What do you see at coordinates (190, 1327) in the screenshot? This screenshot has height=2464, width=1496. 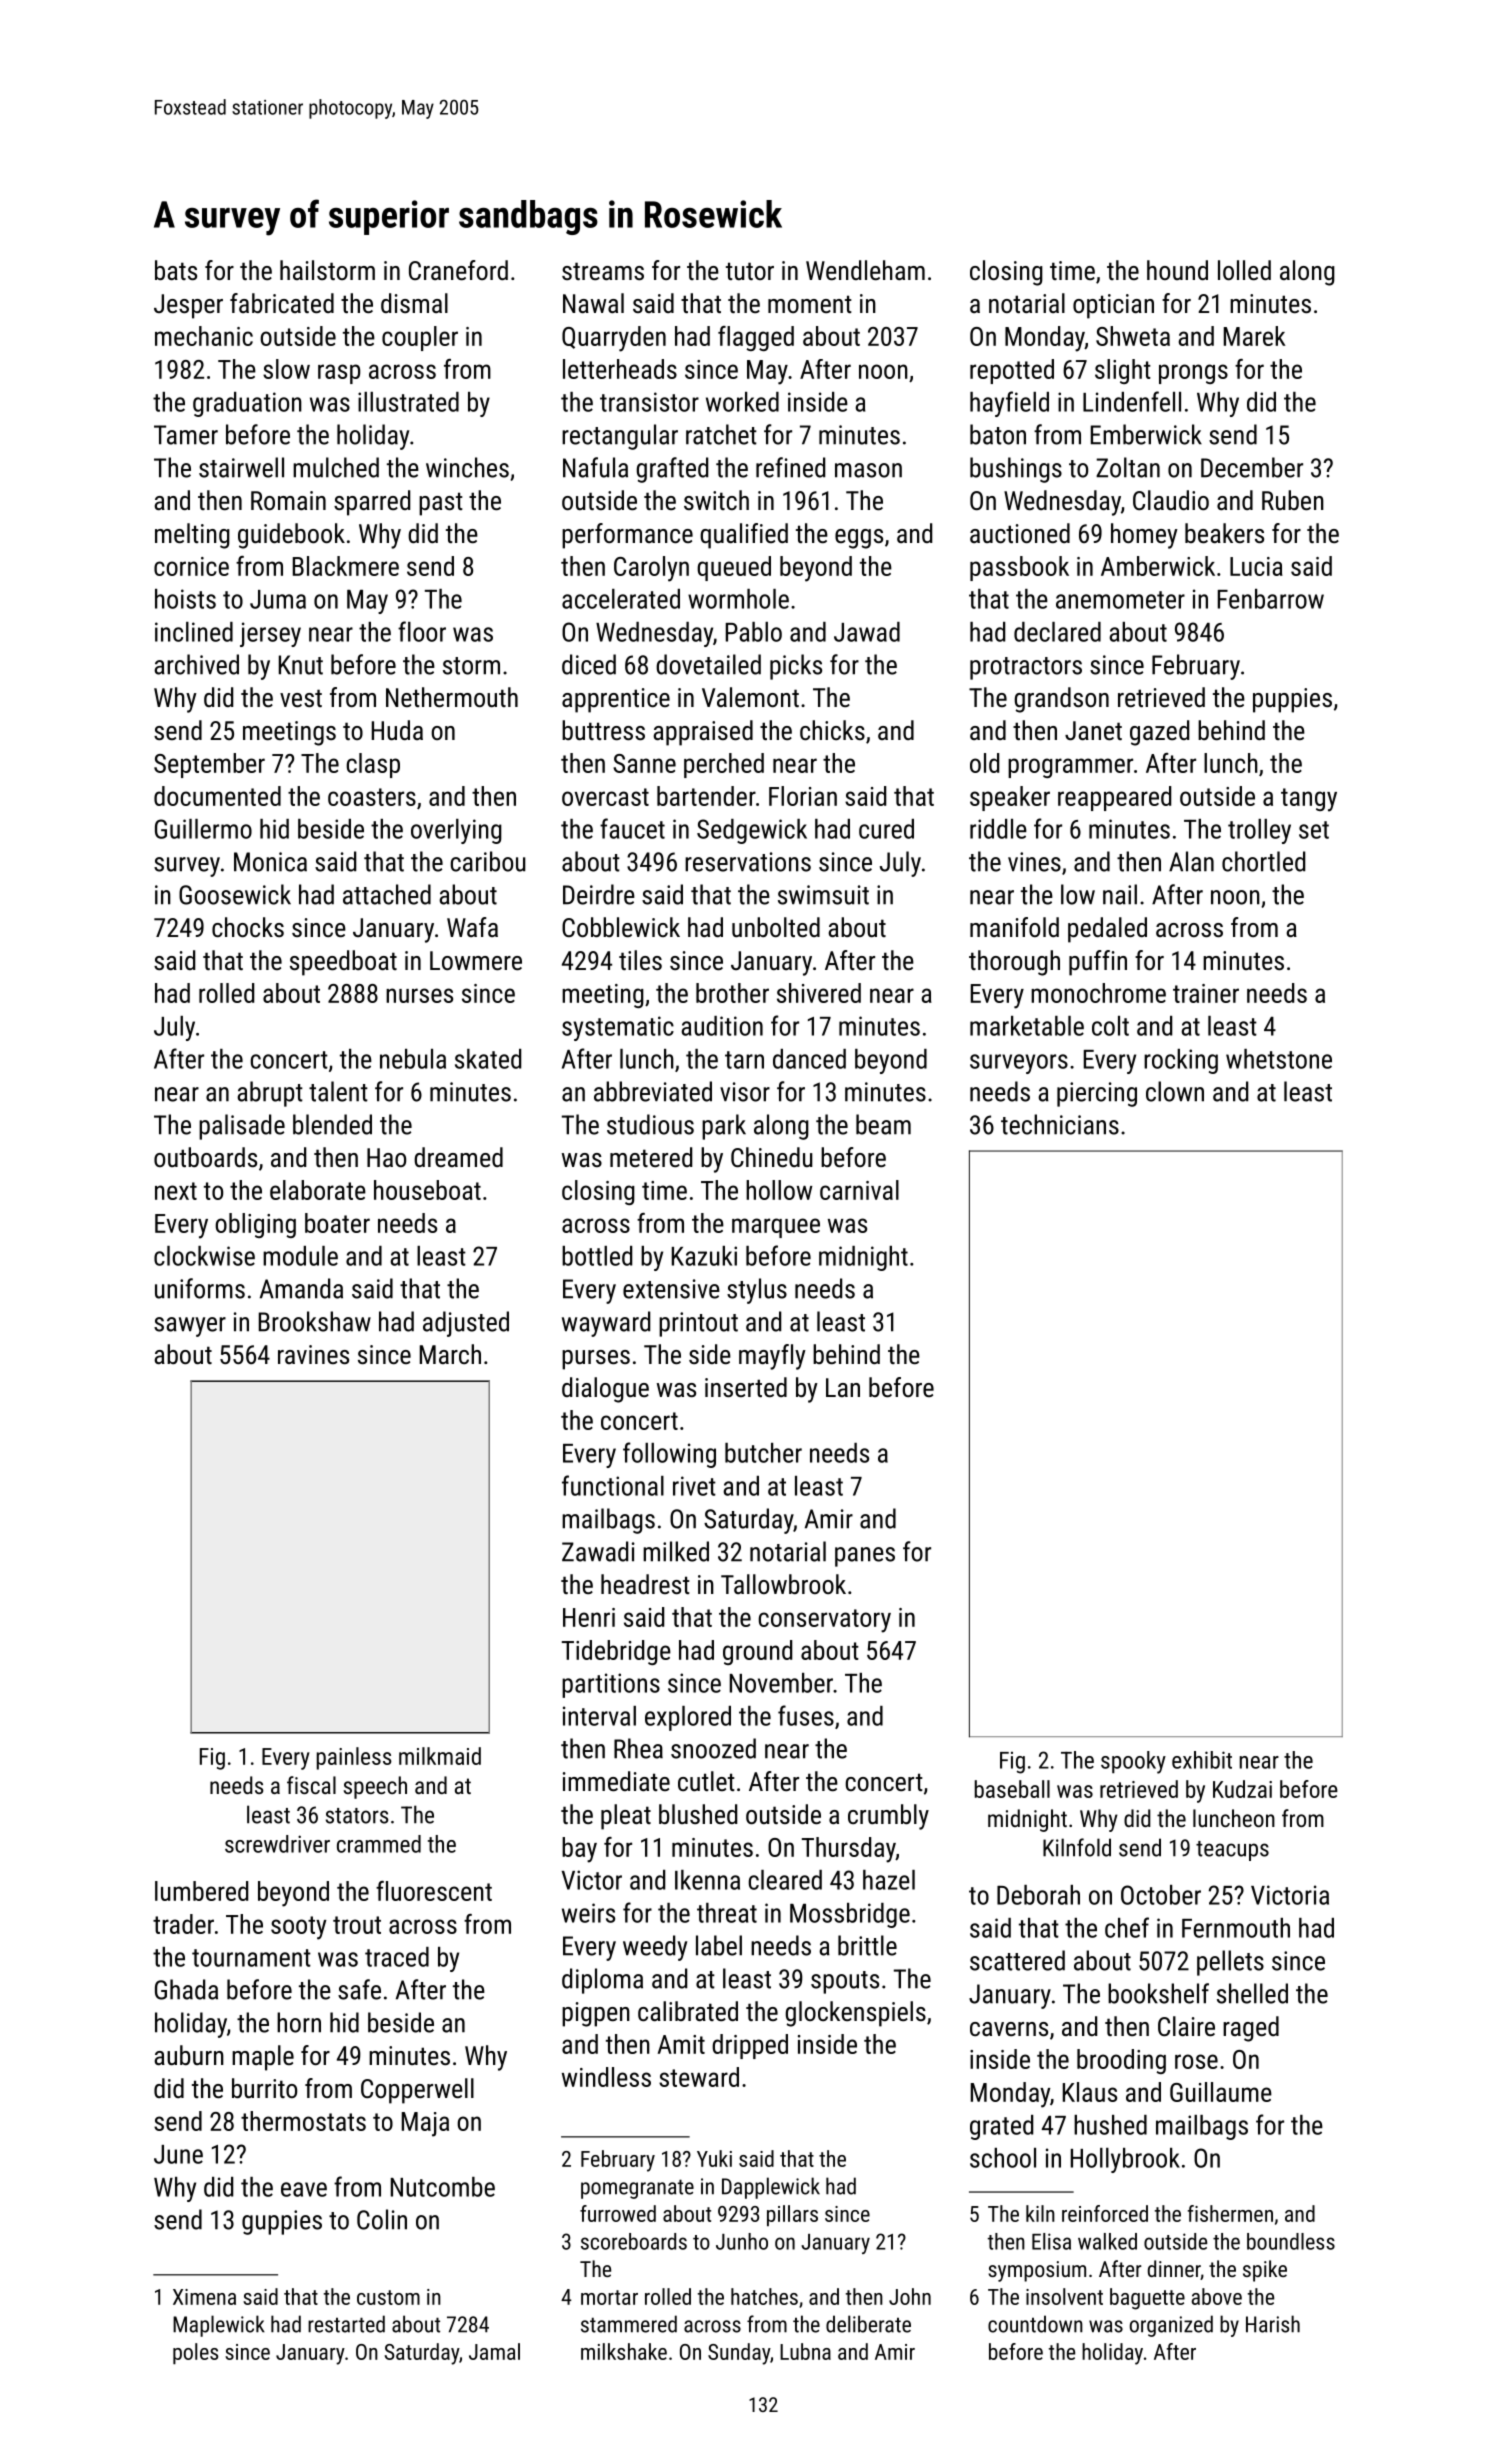 I see `sawyer` at bounding box center [190, 1327].
